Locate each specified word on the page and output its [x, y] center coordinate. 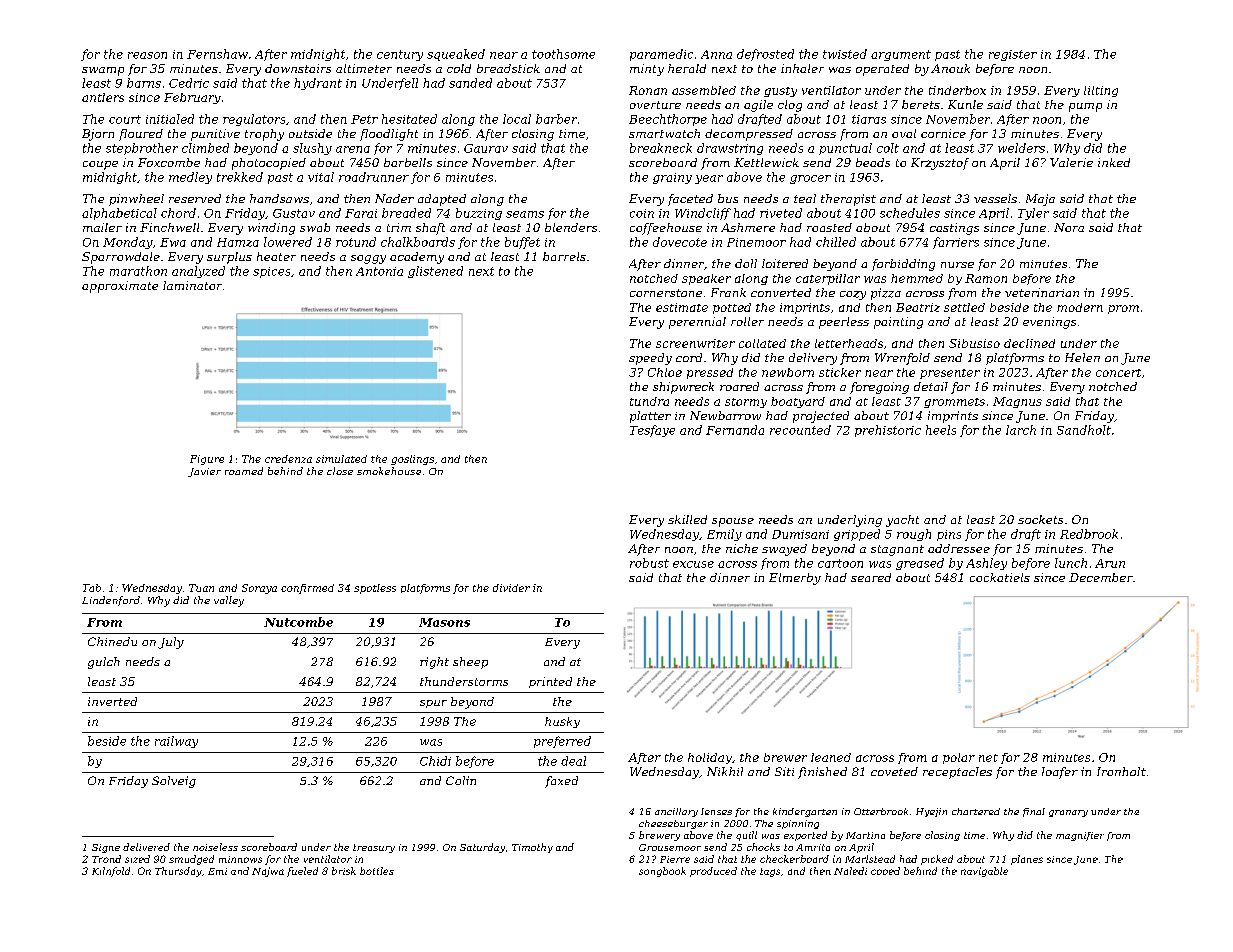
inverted [112, 701]
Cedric [189, 83]
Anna [716, 54]
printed [550, 682]
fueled [302, 872]
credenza [288, 459]
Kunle [965, 104]
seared [871, 577]
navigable [984, 872]
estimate [682, 307]
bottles [377, 871]
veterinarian [1042, 292]
